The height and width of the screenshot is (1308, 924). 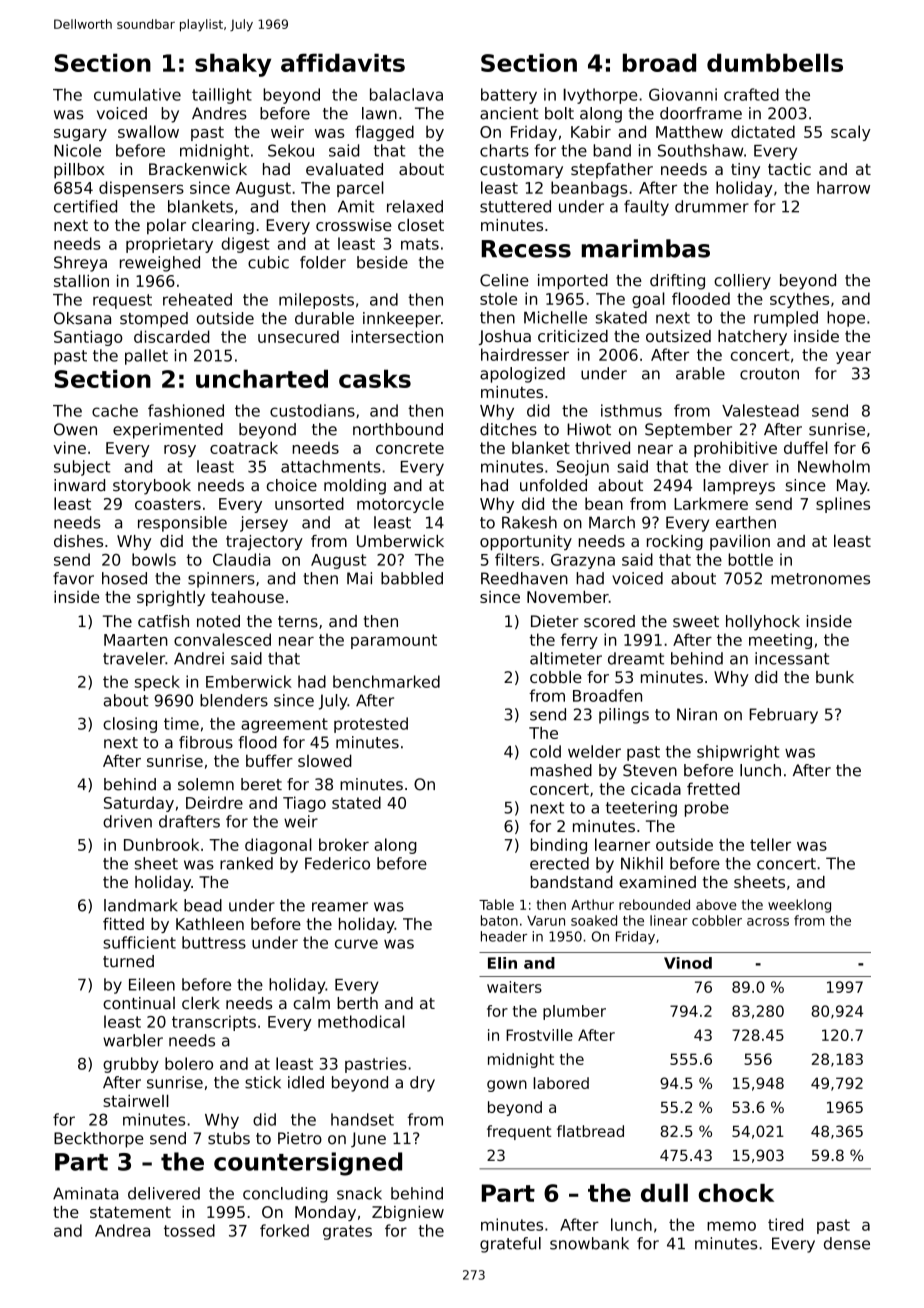 What do you see at coordinates (775, 62) in the screenshot?
I see `dumbbells` at bounding box center [775, 62].
